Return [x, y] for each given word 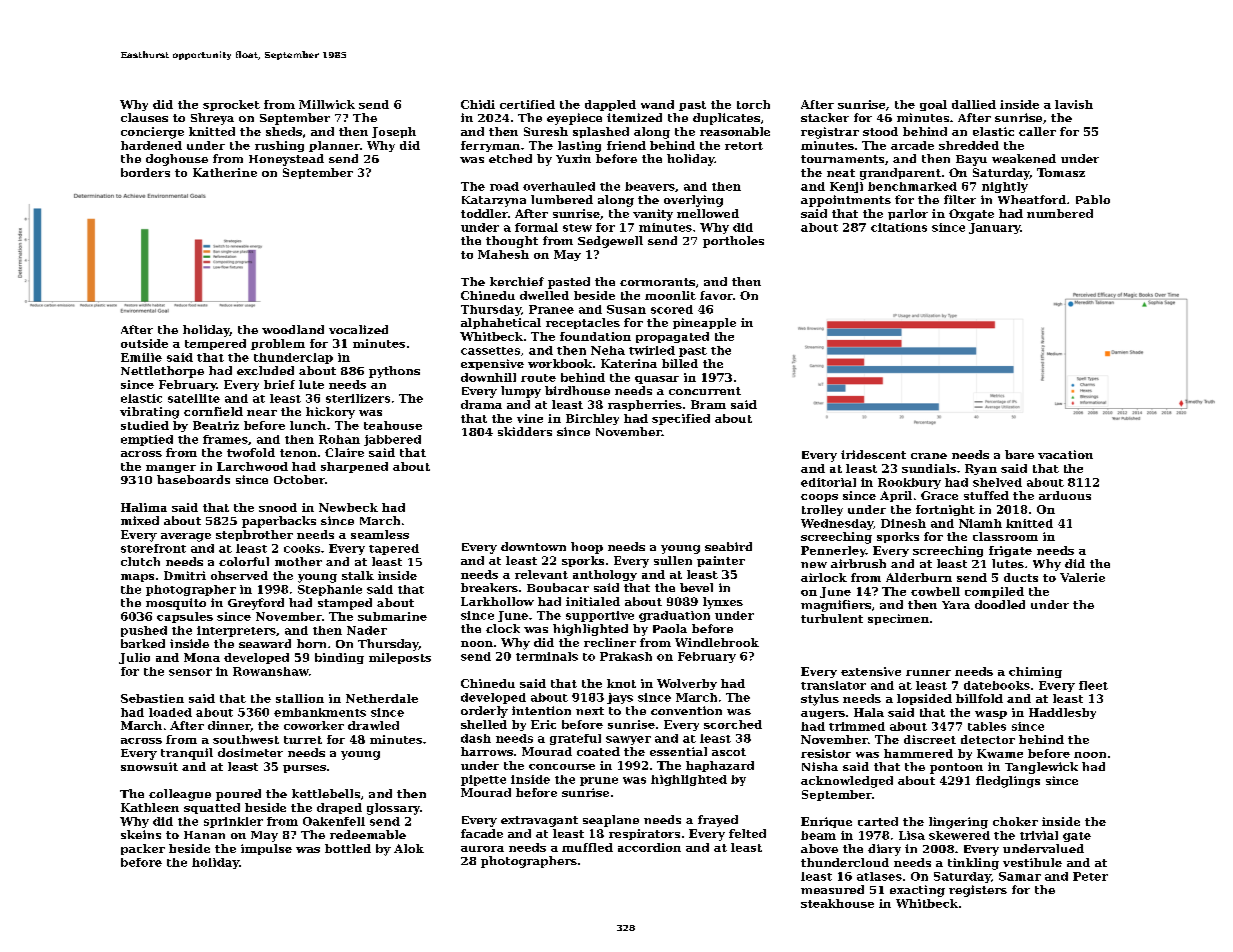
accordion [649, 847]
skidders [525, 431]
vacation [1065, 454]
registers [978, 891]
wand [657, 104]
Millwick [327, 104]
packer [143, 849]
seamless [380, 534]
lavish [1074, 104]
